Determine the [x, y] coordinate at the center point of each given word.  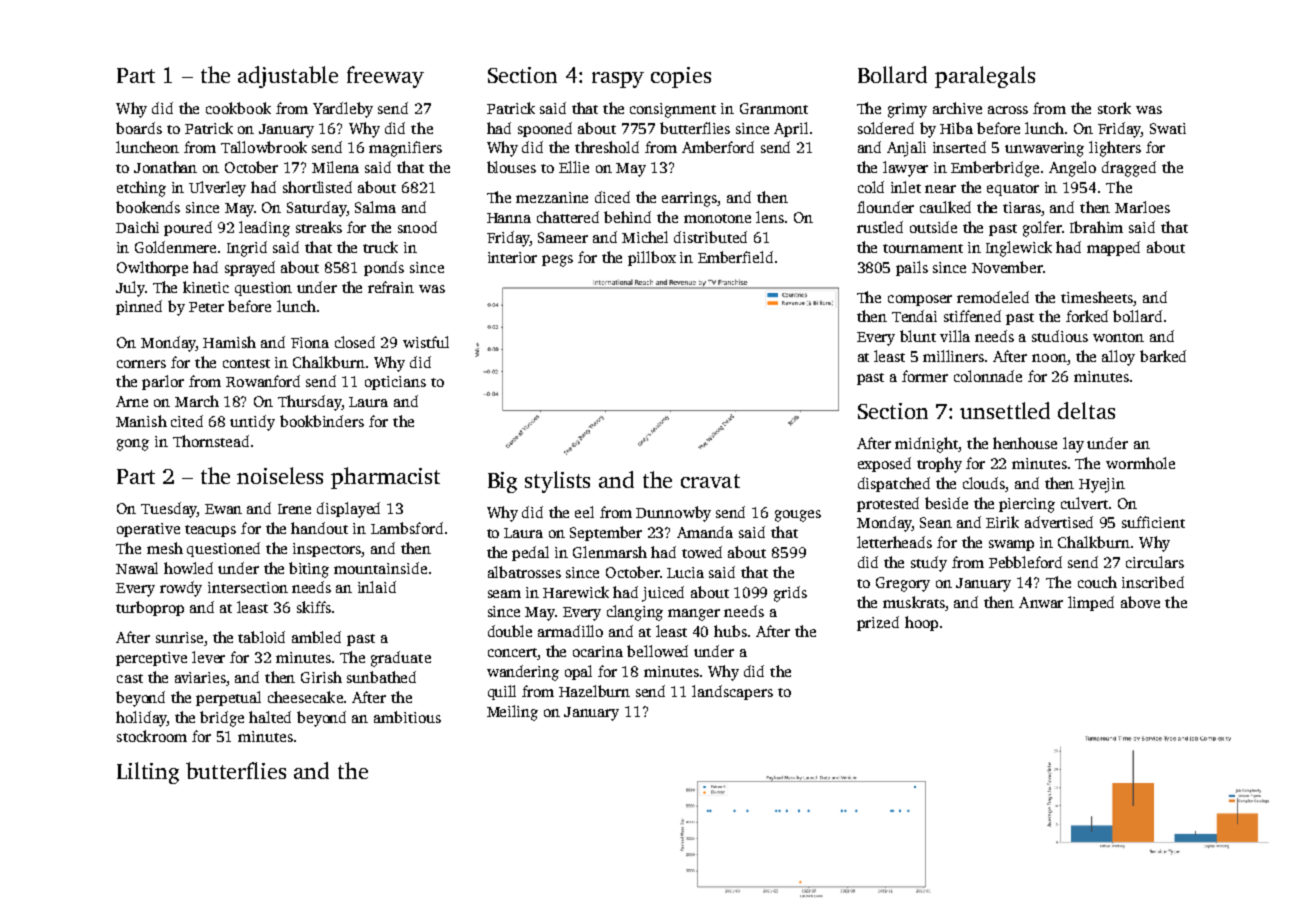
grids [790, 594]
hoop [921, 623]
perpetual [228, 698]
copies [681, 77]
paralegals [985, 77]
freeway [385, 77]
